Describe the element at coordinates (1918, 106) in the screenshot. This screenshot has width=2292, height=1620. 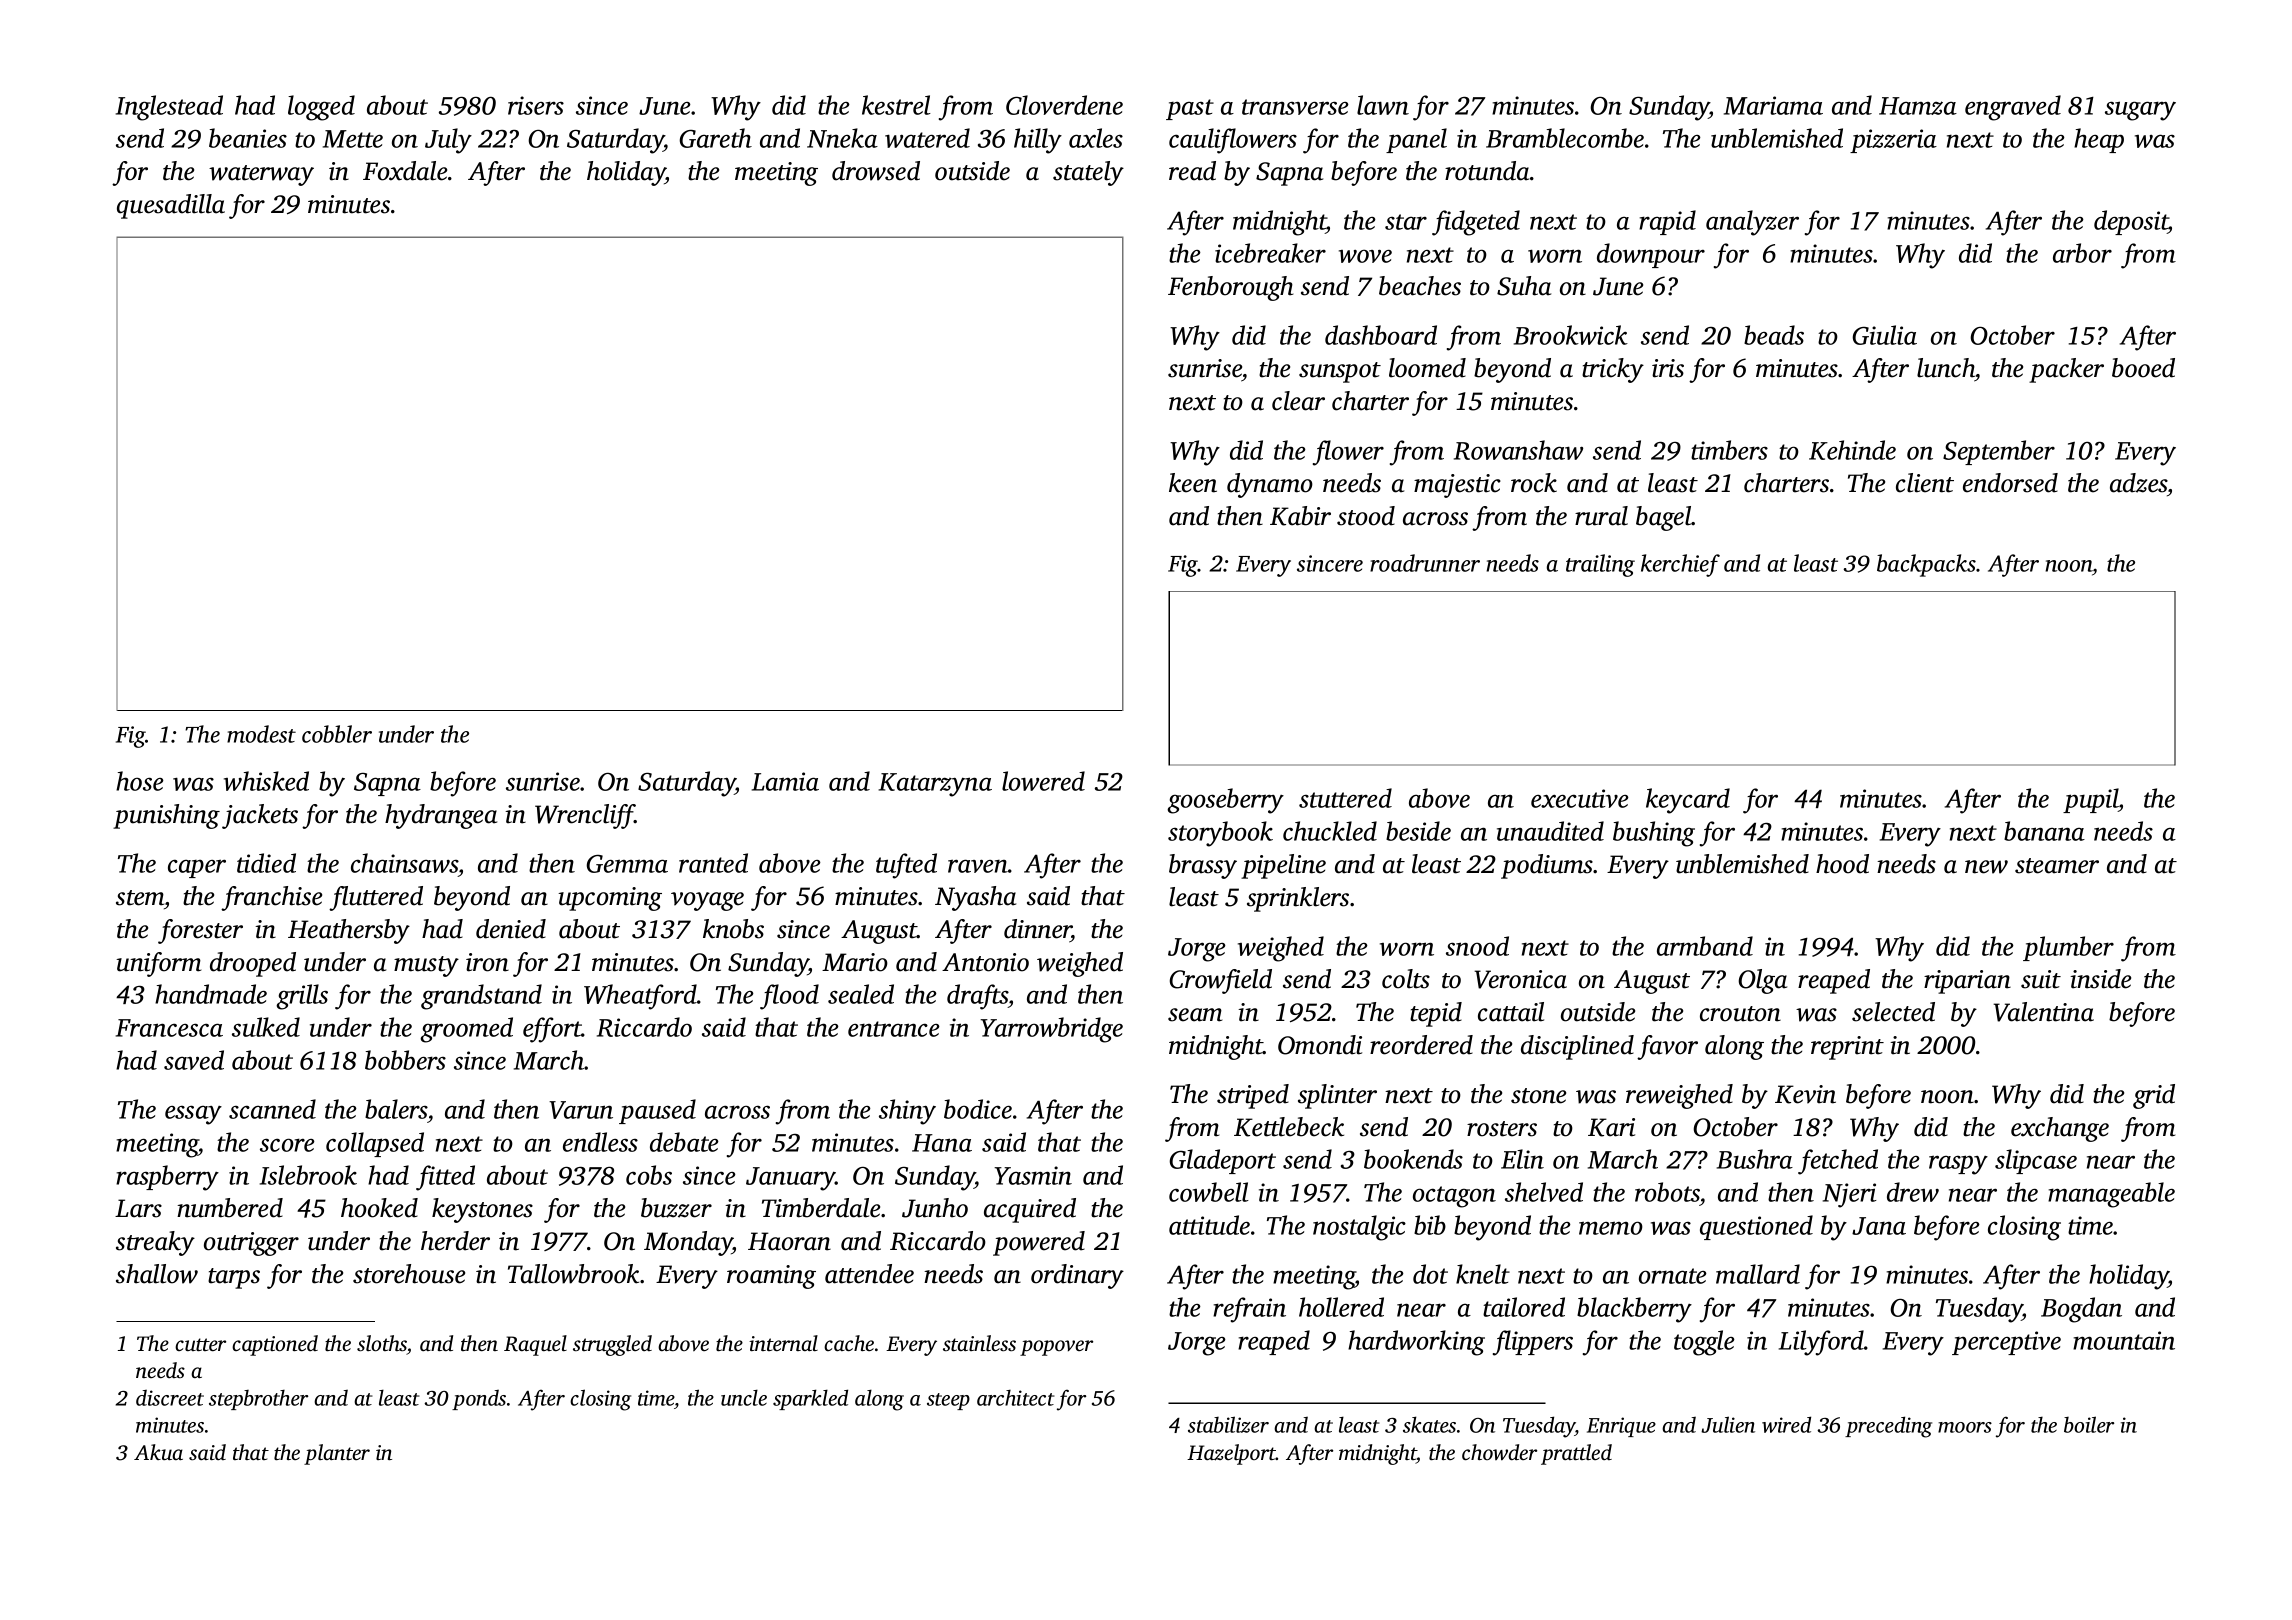
I see `Hamza` at that location.
